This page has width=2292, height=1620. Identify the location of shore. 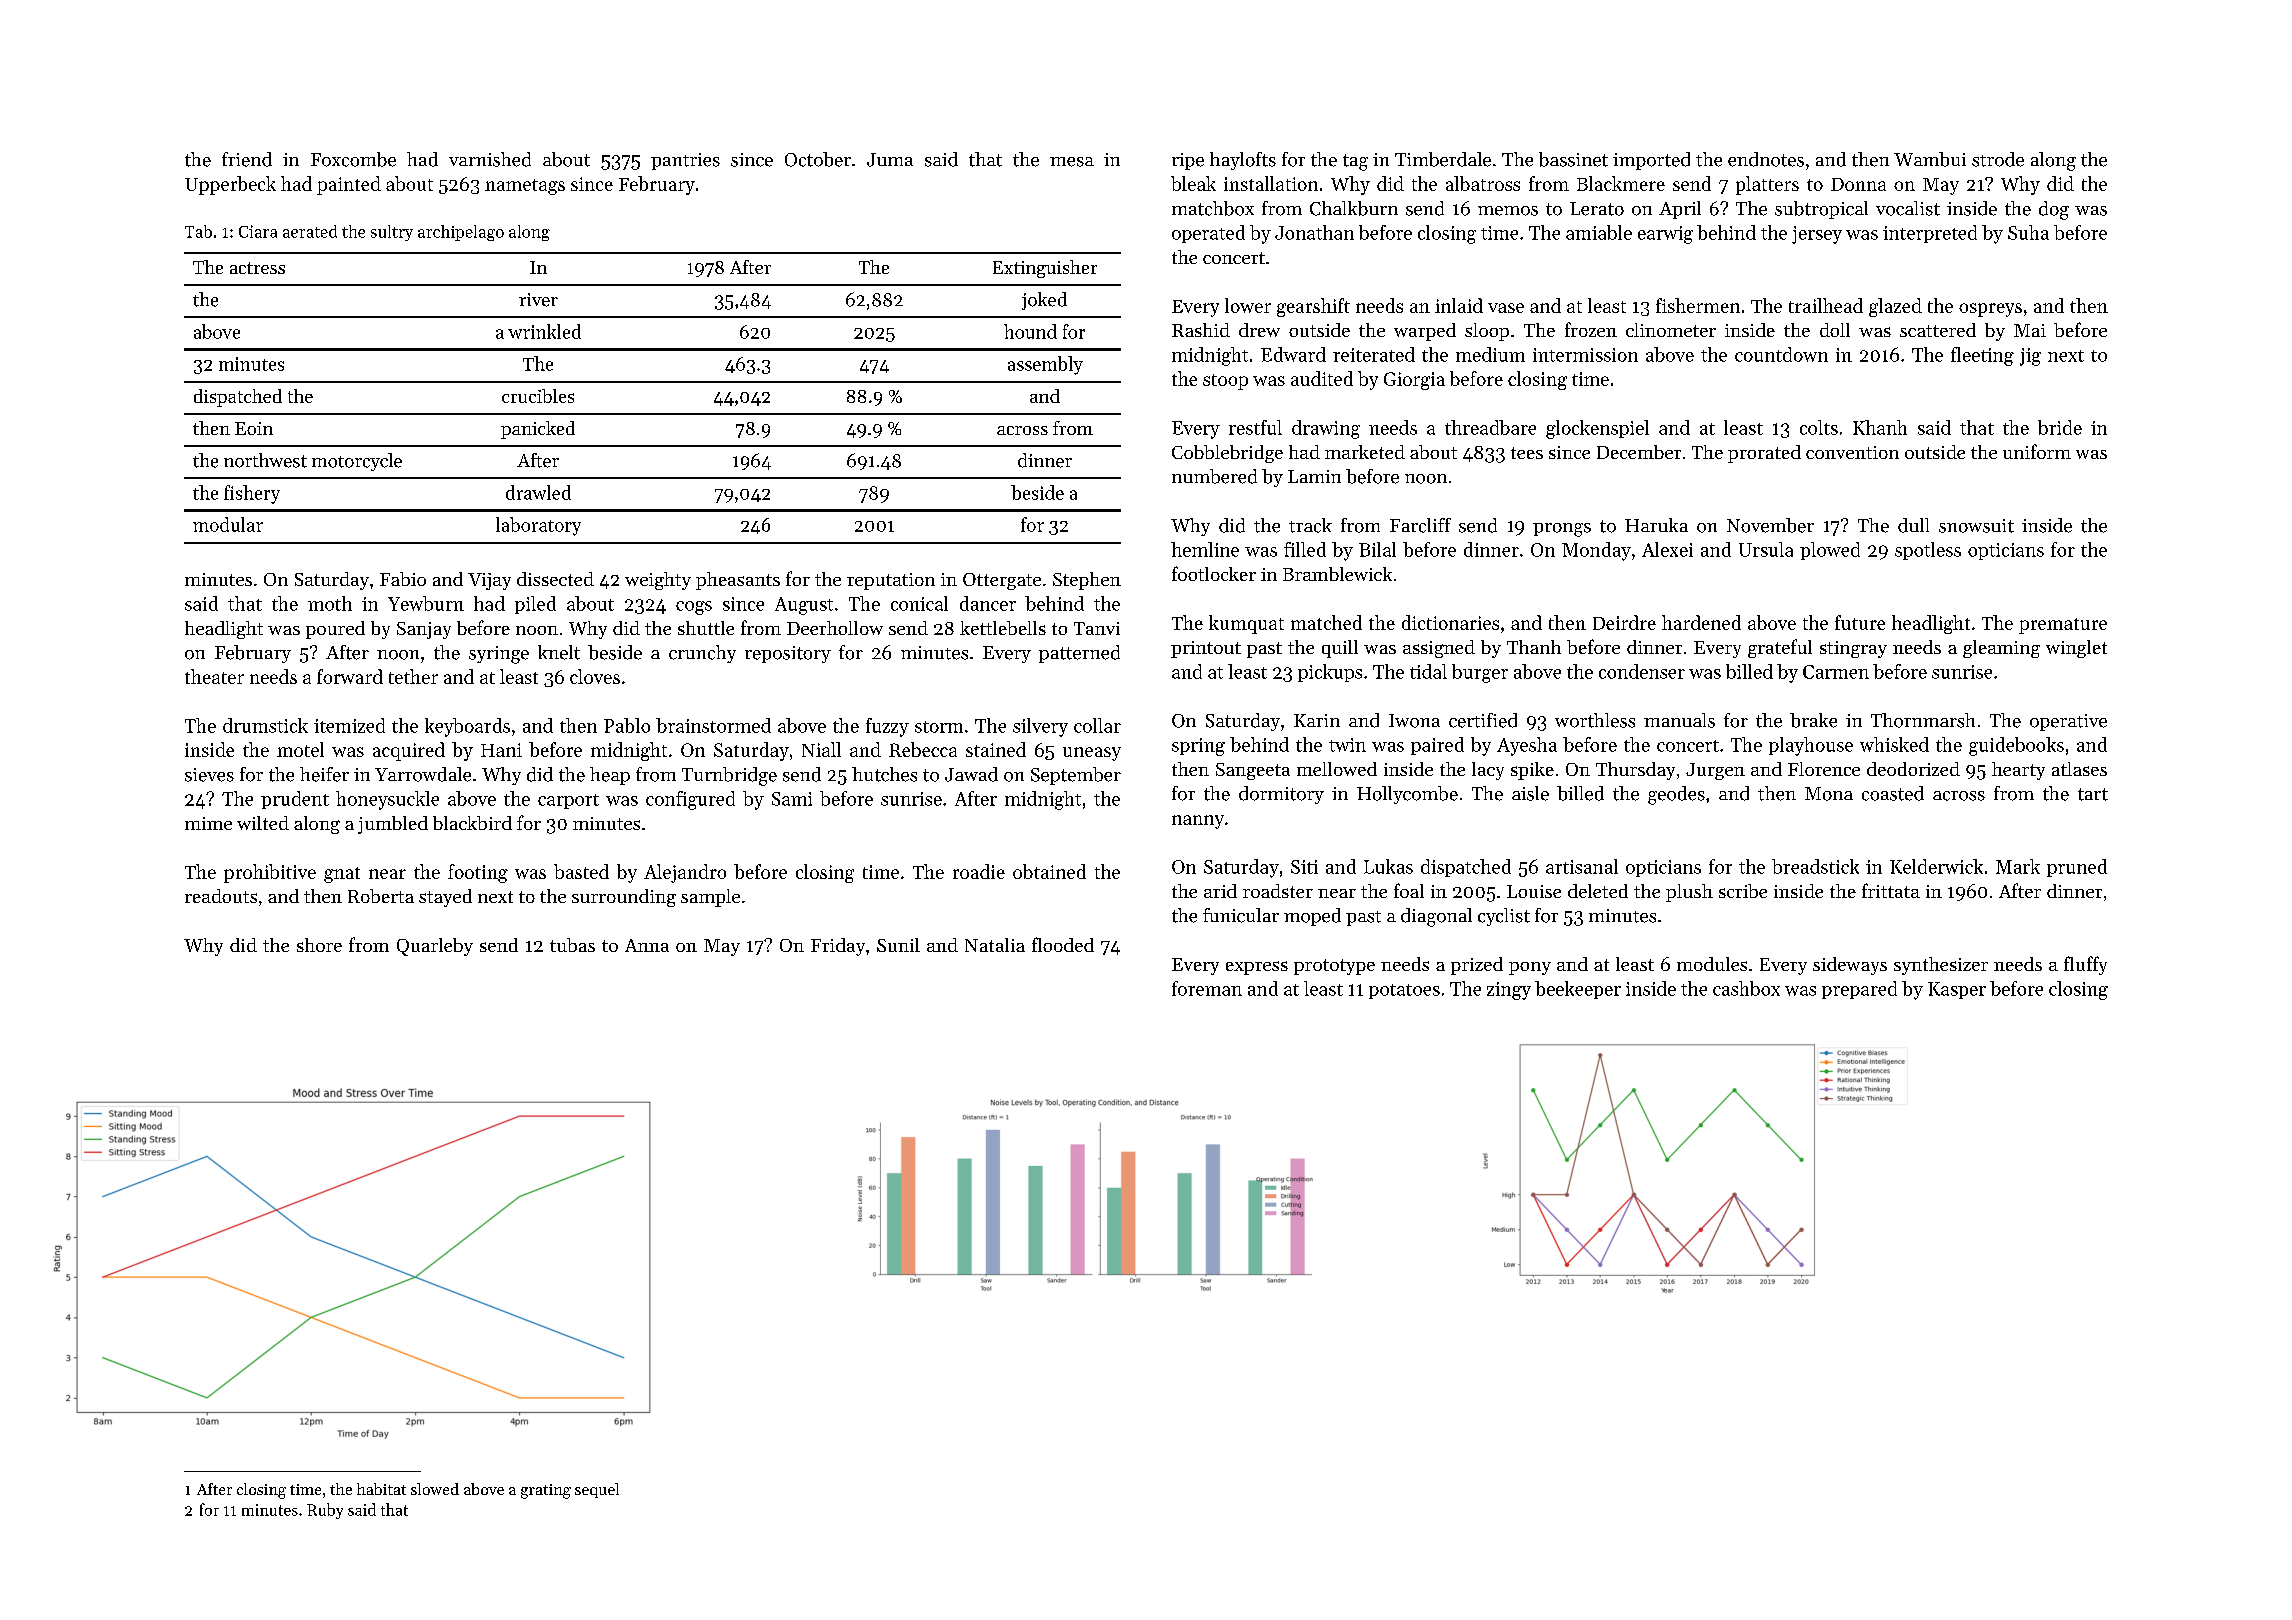
(319, 945).
